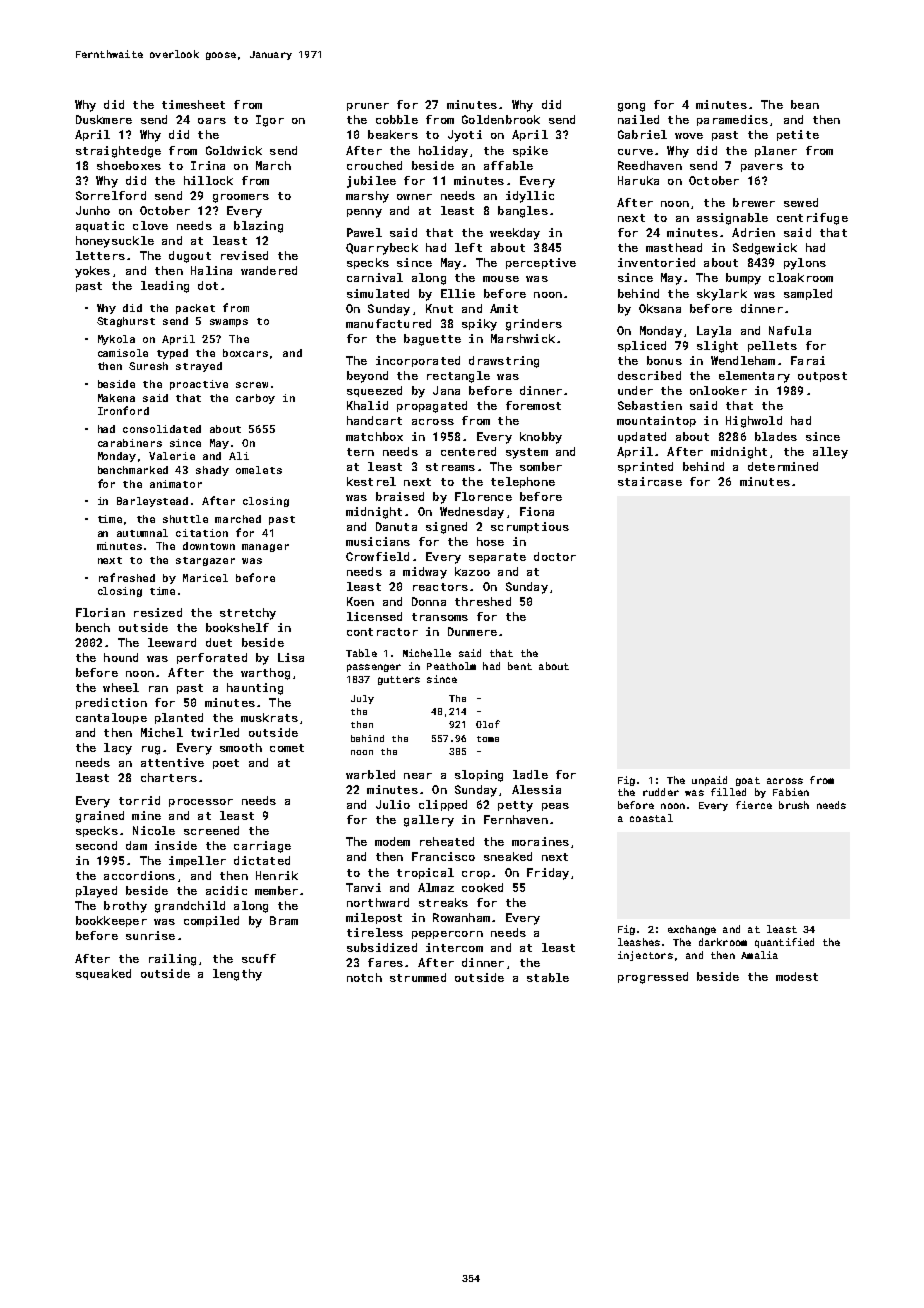 The height and width of the screenshot is (1308, 924). Describe the element at coordinates (798, 135) in the screenshot. I see `petite` at that location.
